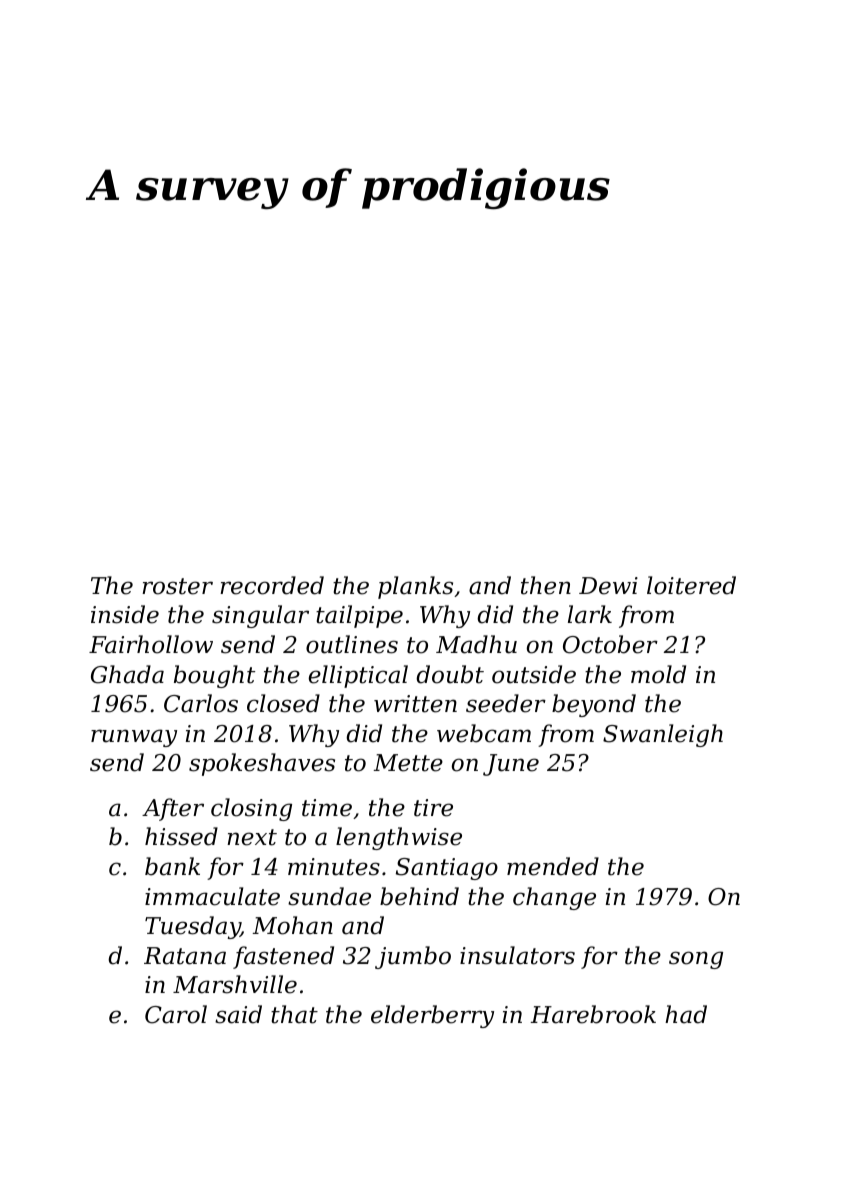  I want to click on Swanleigh, so click(663, 735).
